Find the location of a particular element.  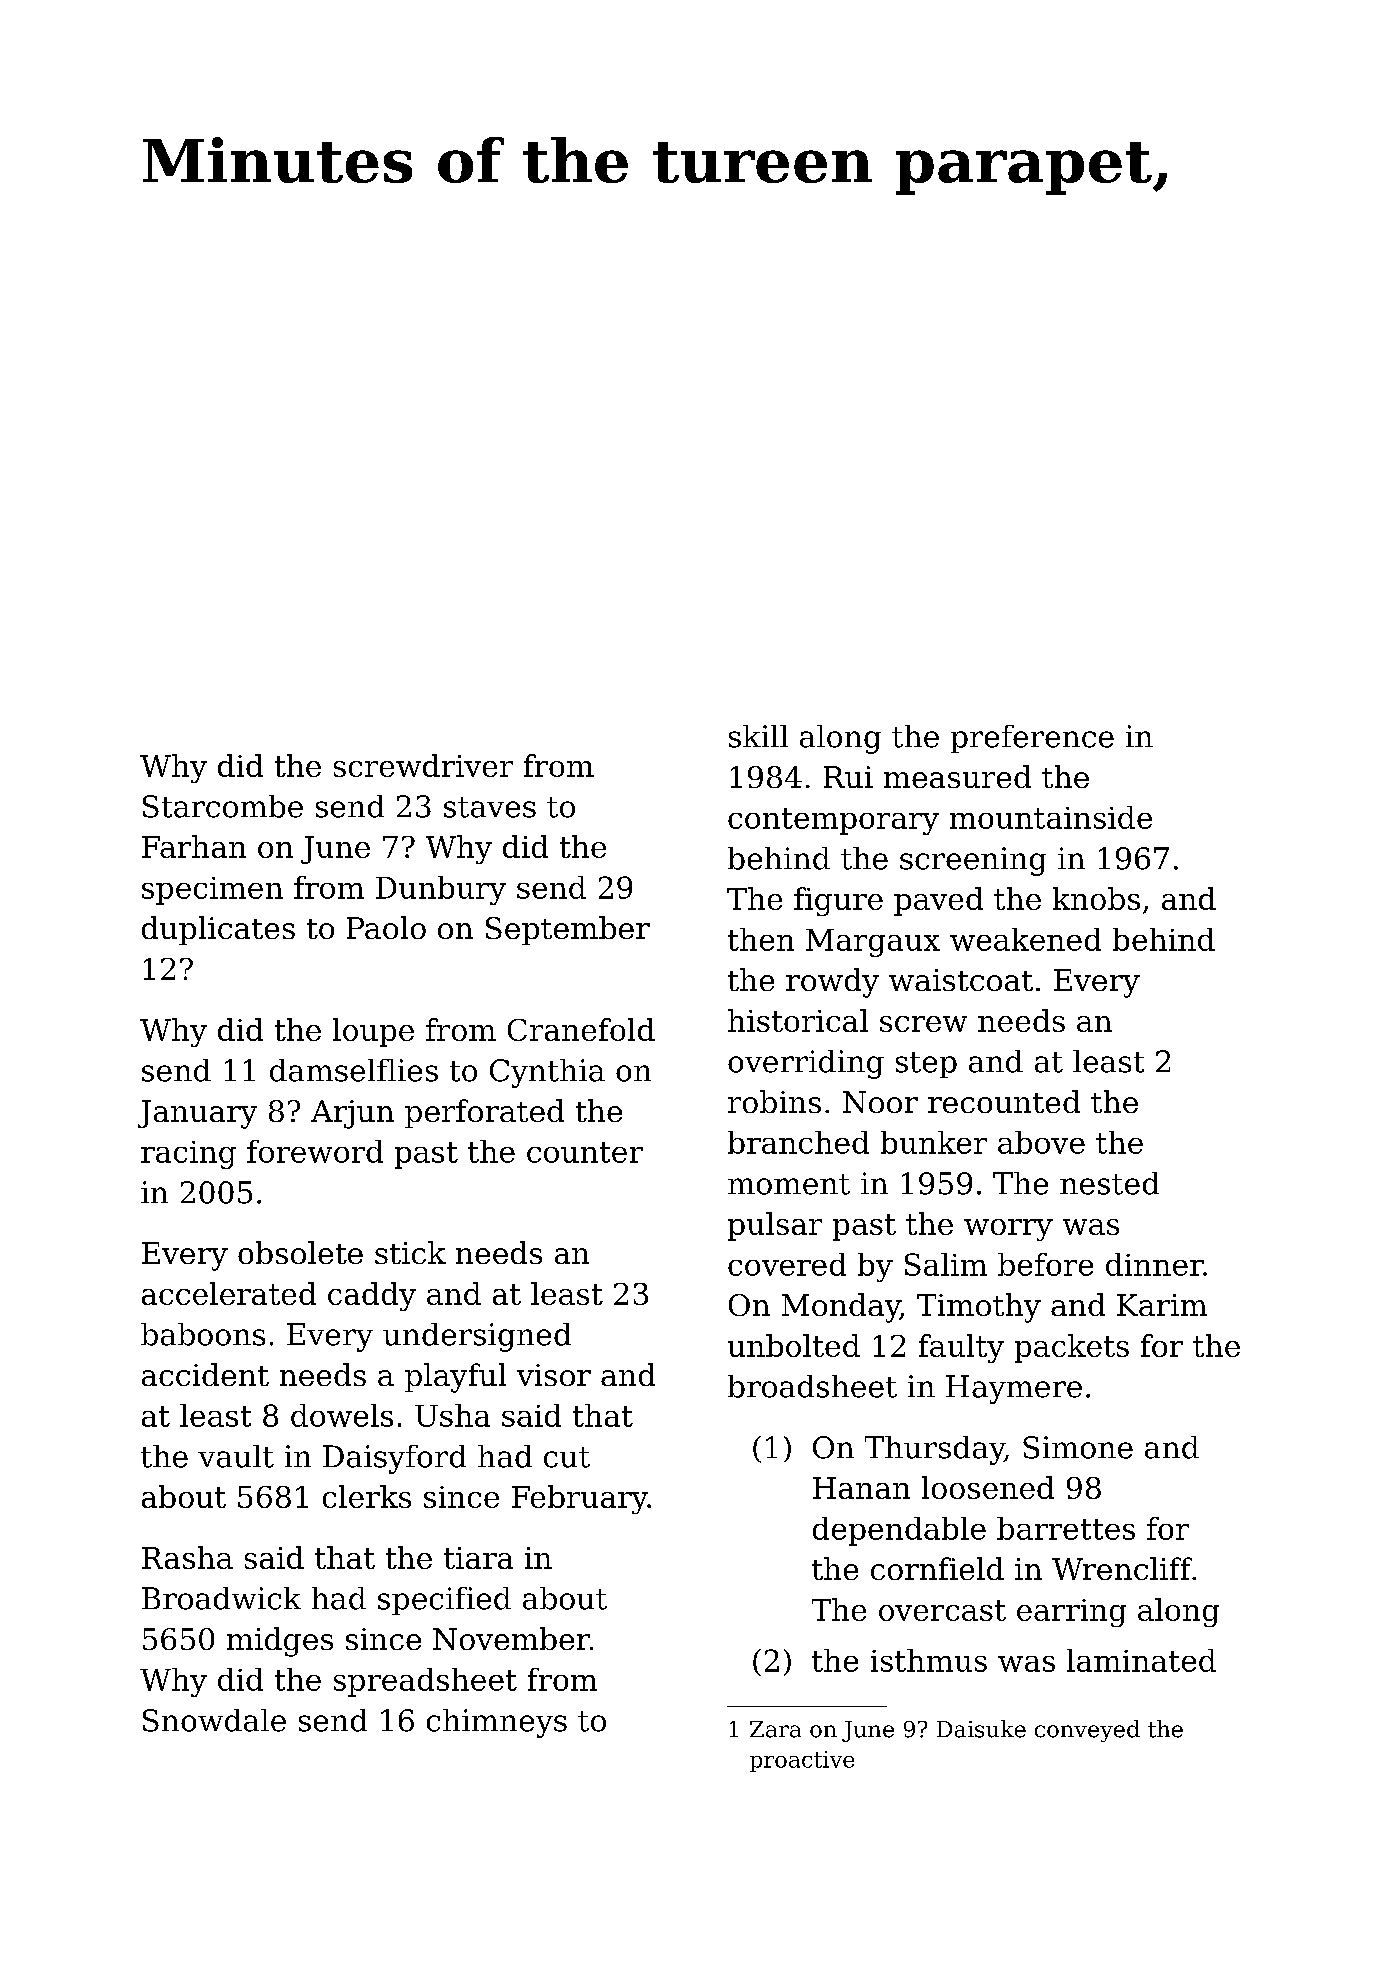

counter is located at coordinates (585, 1152).
